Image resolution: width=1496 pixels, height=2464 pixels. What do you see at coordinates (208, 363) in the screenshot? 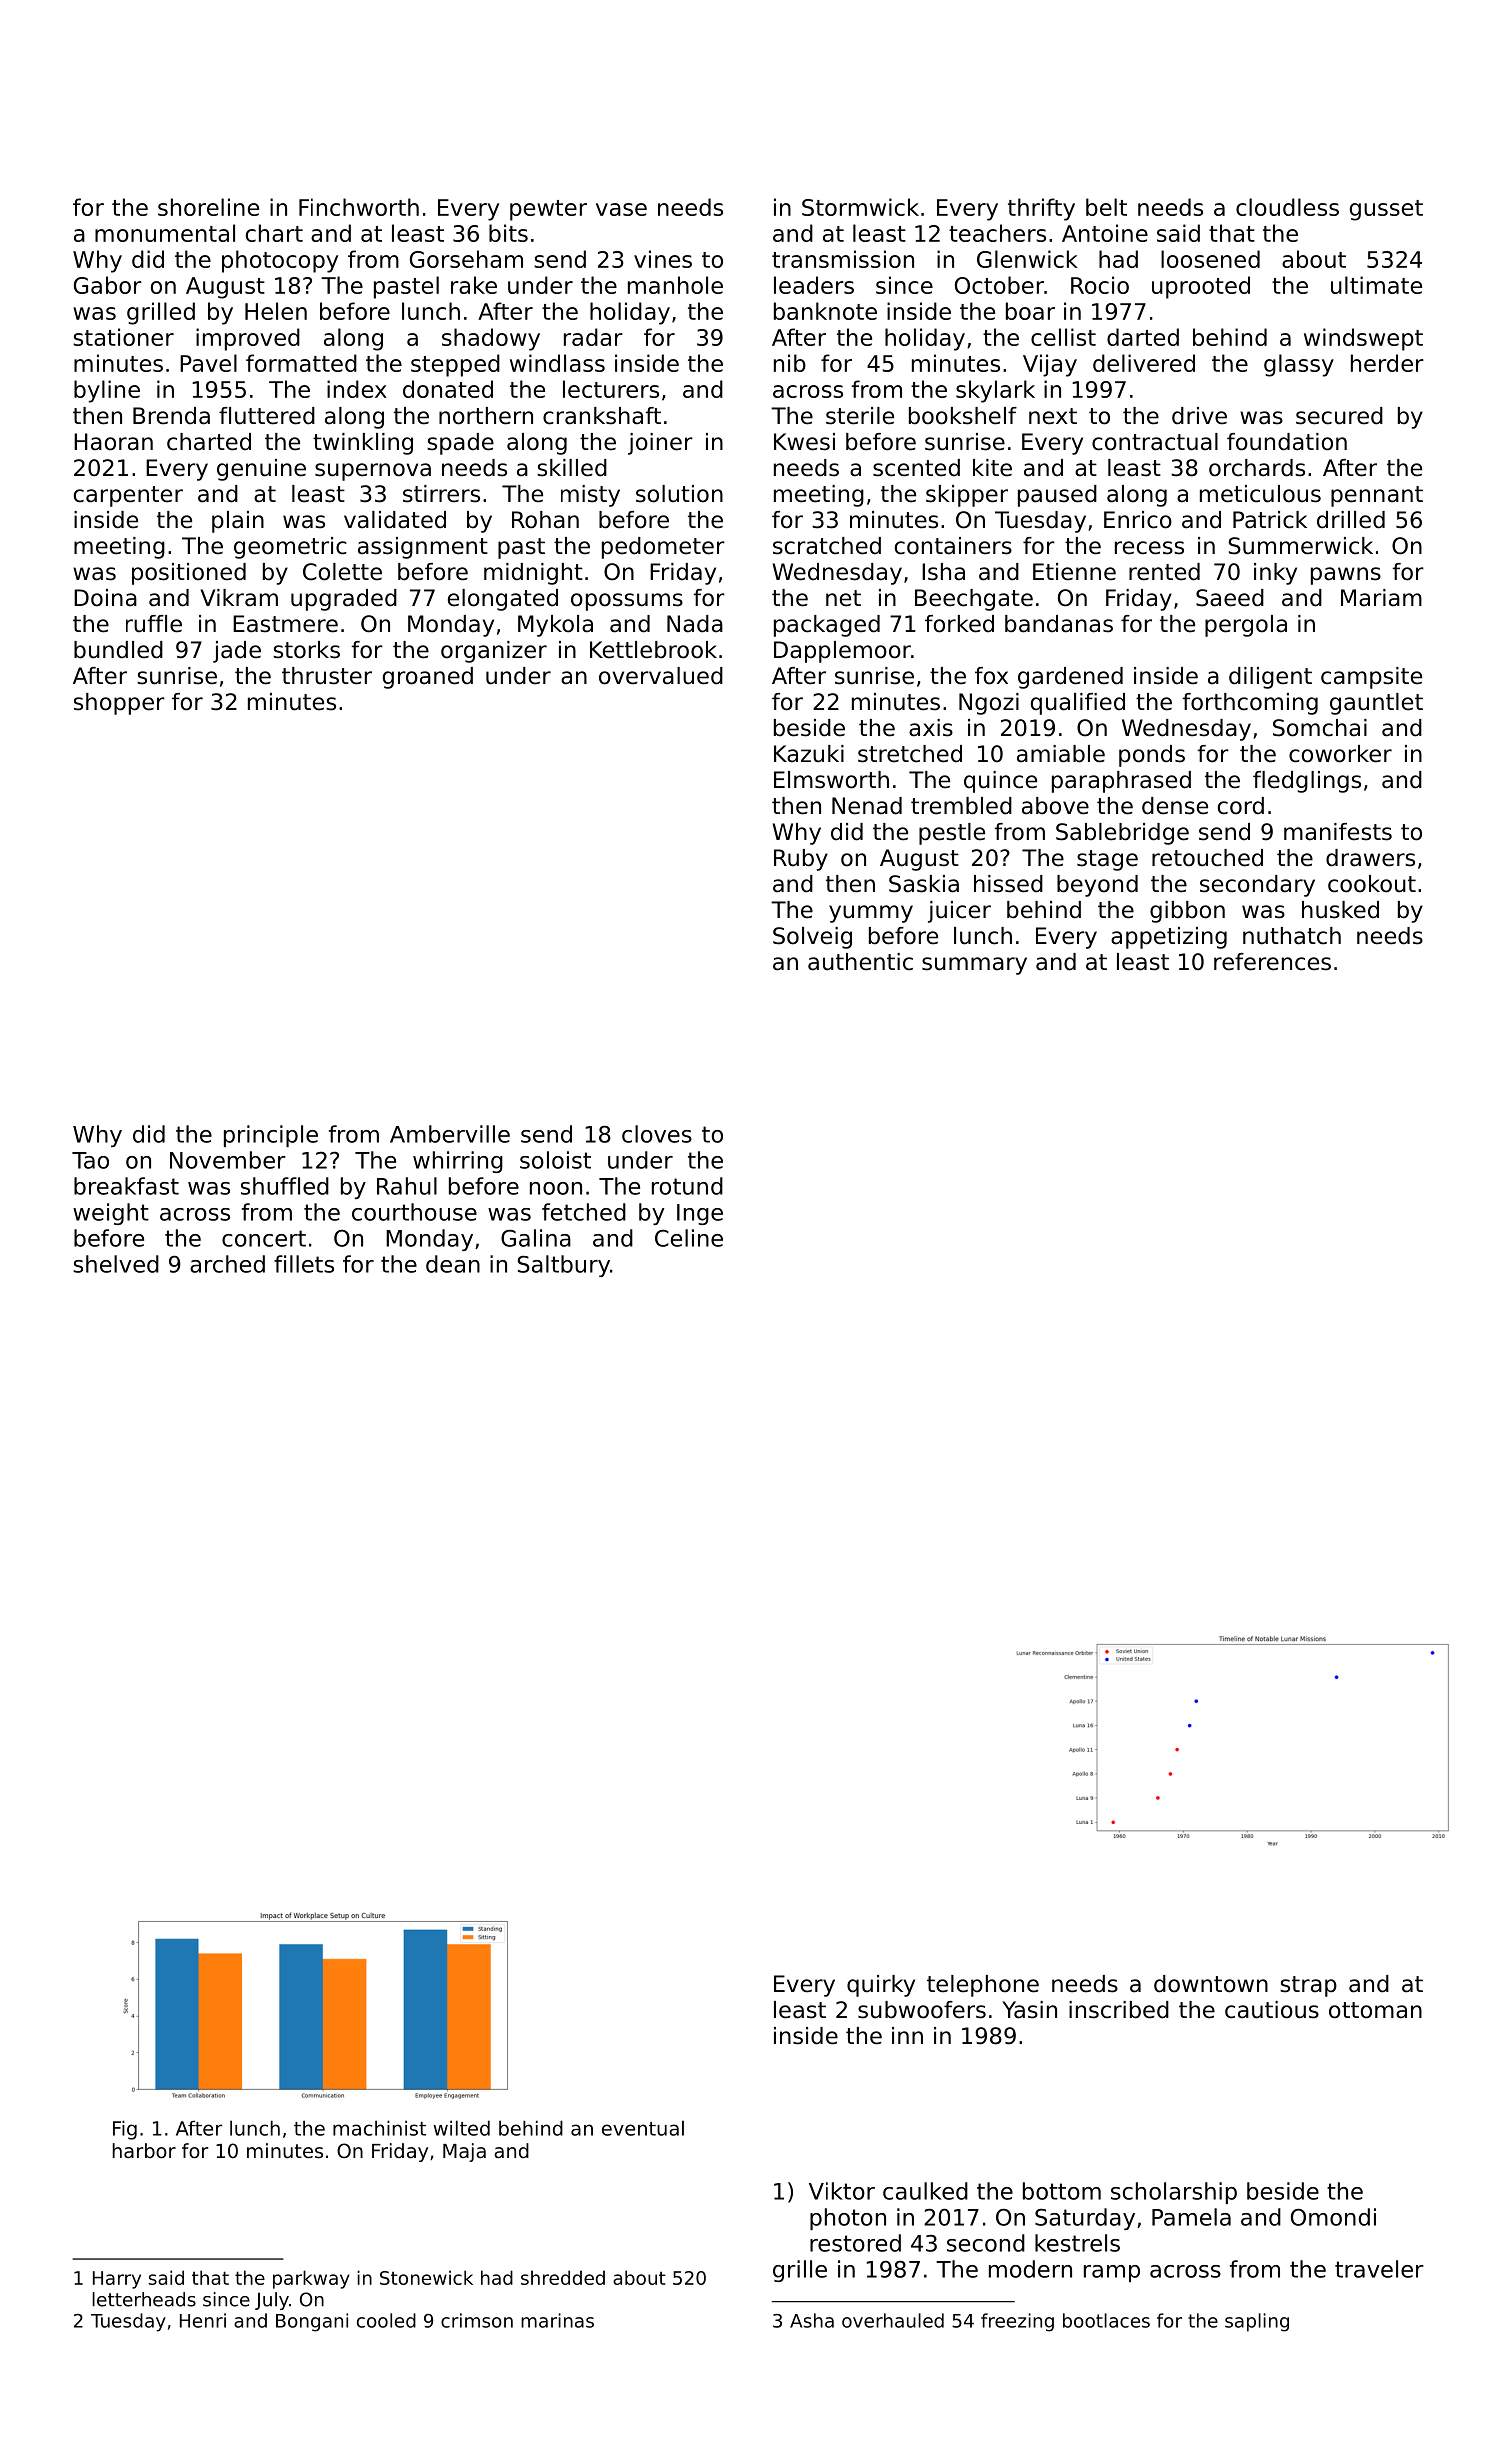
I see `Pavel` at bounding box center [208, 363].
